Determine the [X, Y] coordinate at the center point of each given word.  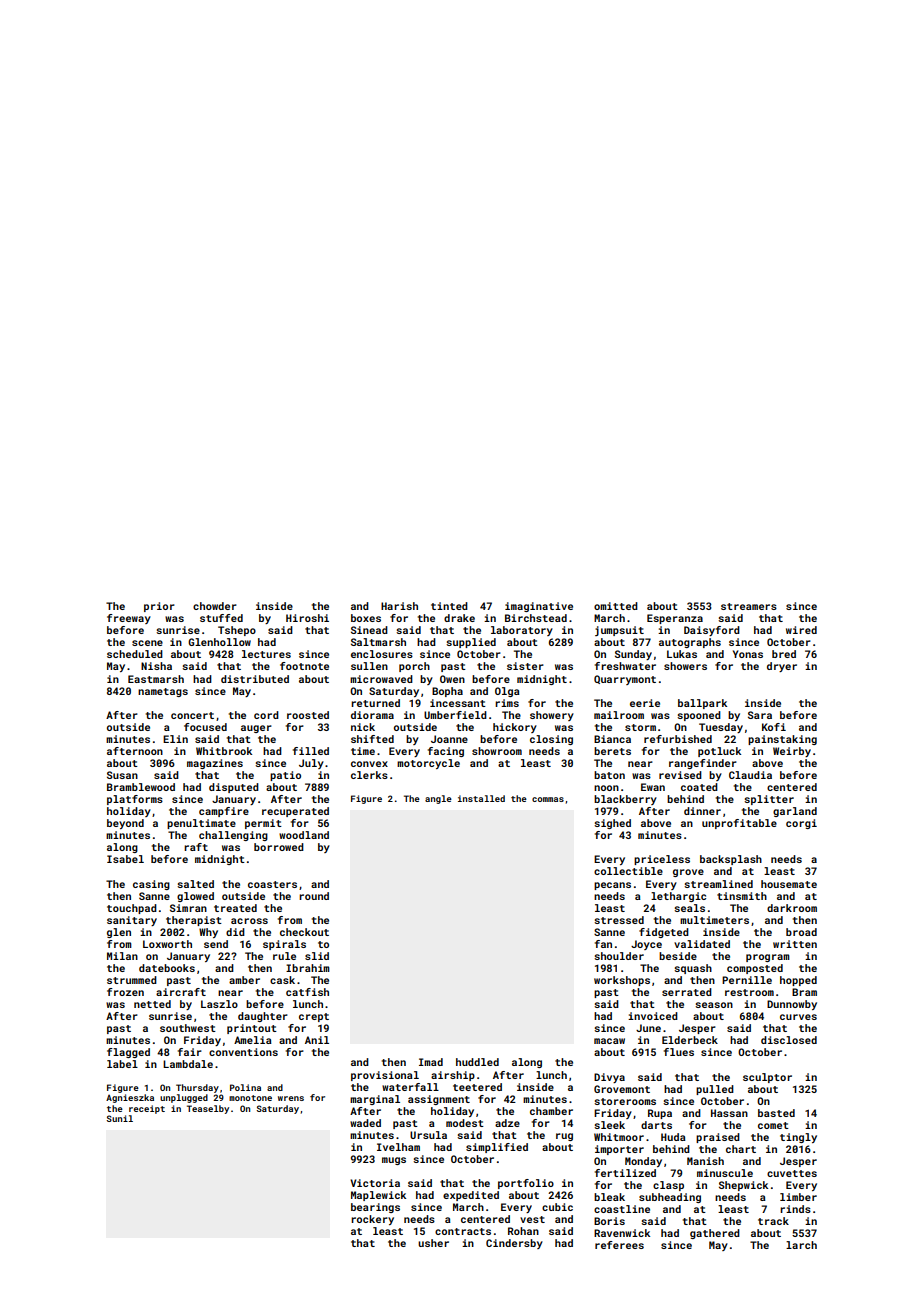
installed [481, 798]
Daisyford [712, 631]
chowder [215, 606]
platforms [135, 800]
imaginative [539, 607]
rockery [372, 1220]
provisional [385, 1076]
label [122, 1064]
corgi [801, 824]
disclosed [789, 1040]
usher [433, 1243]
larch [801, 1245]
